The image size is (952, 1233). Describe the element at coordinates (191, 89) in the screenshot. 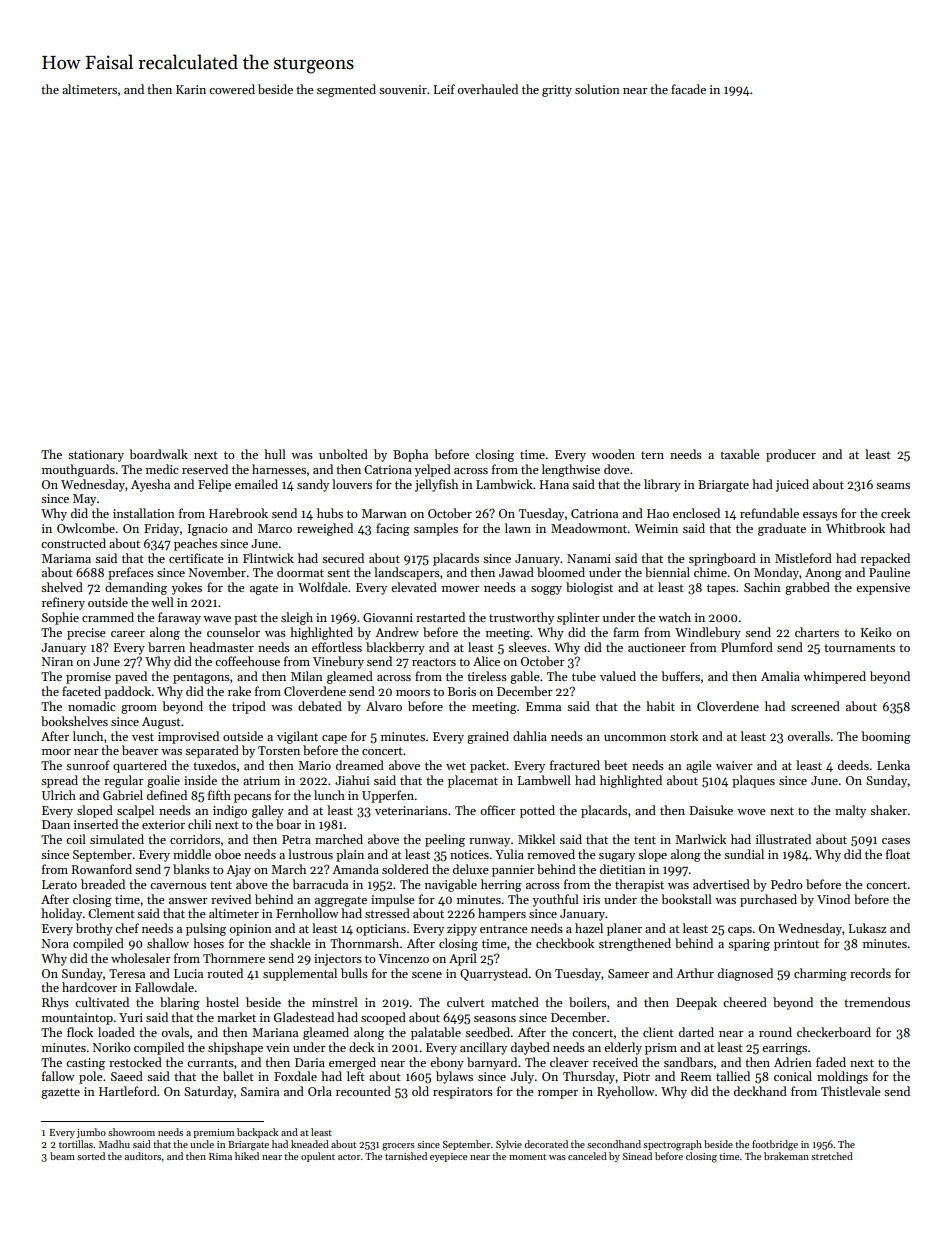

I see `Karin` at that location.
